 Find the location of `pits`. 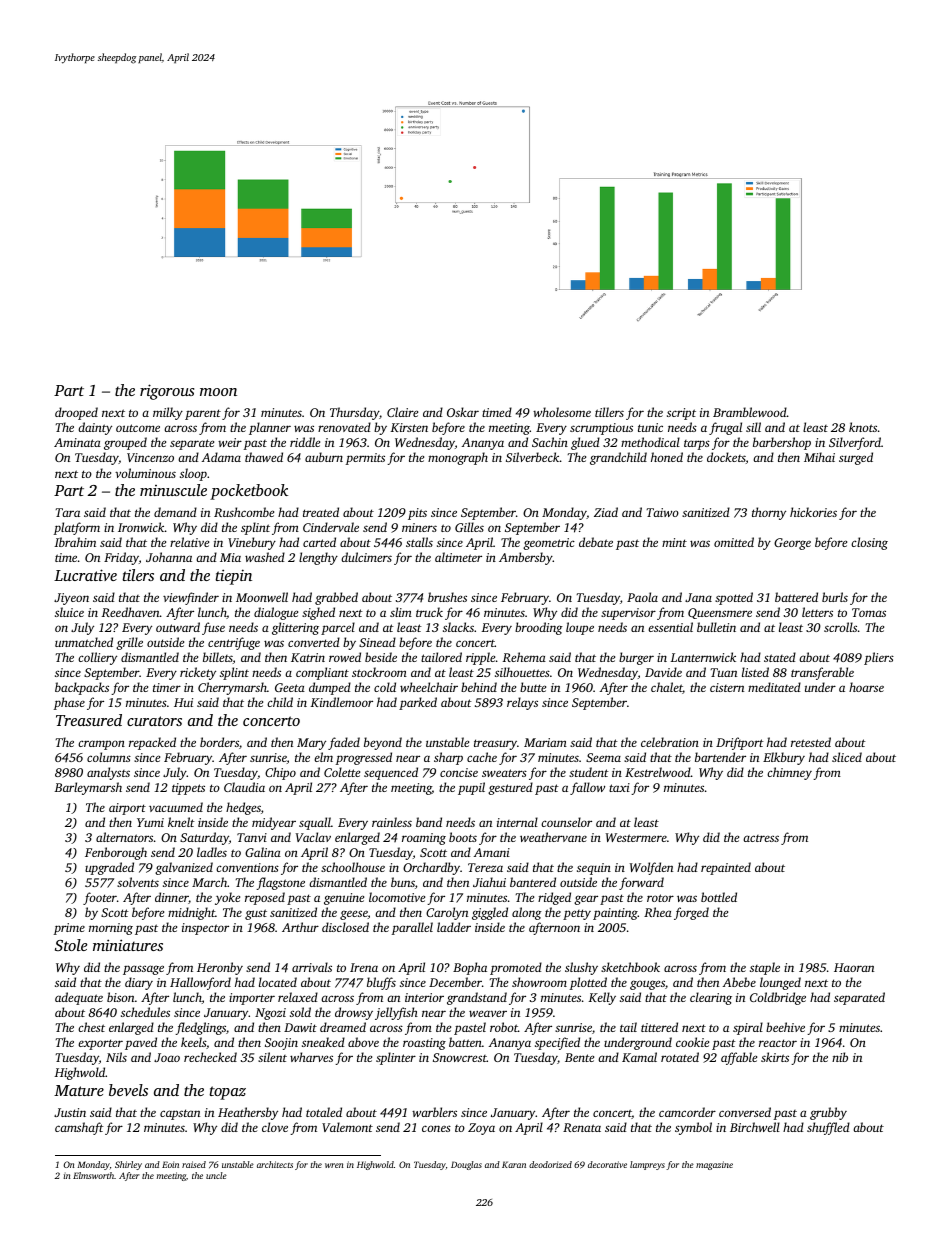

pits is located at coordinates (417, 514).
